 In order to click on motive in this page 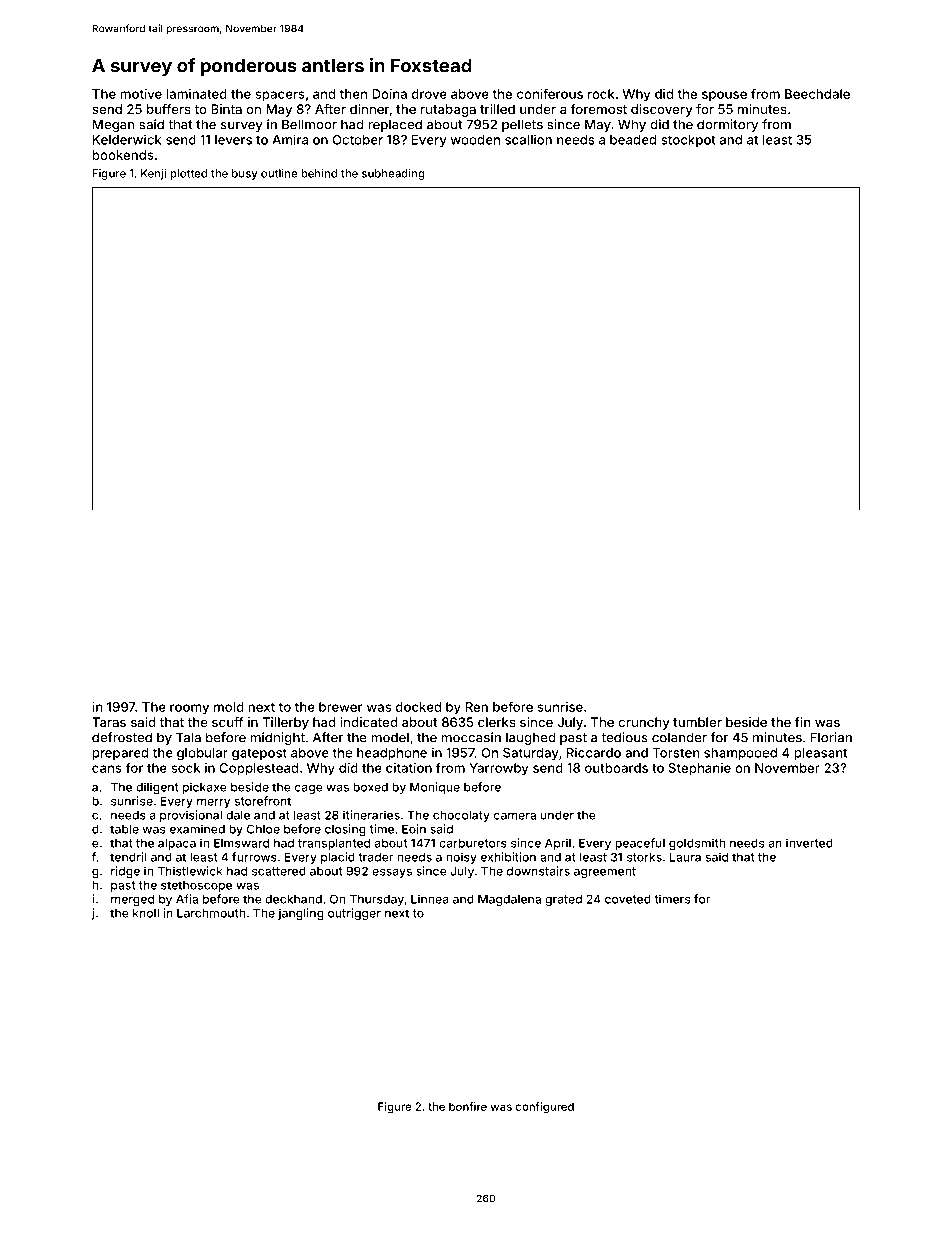, I will do `click(141, 94)`.
